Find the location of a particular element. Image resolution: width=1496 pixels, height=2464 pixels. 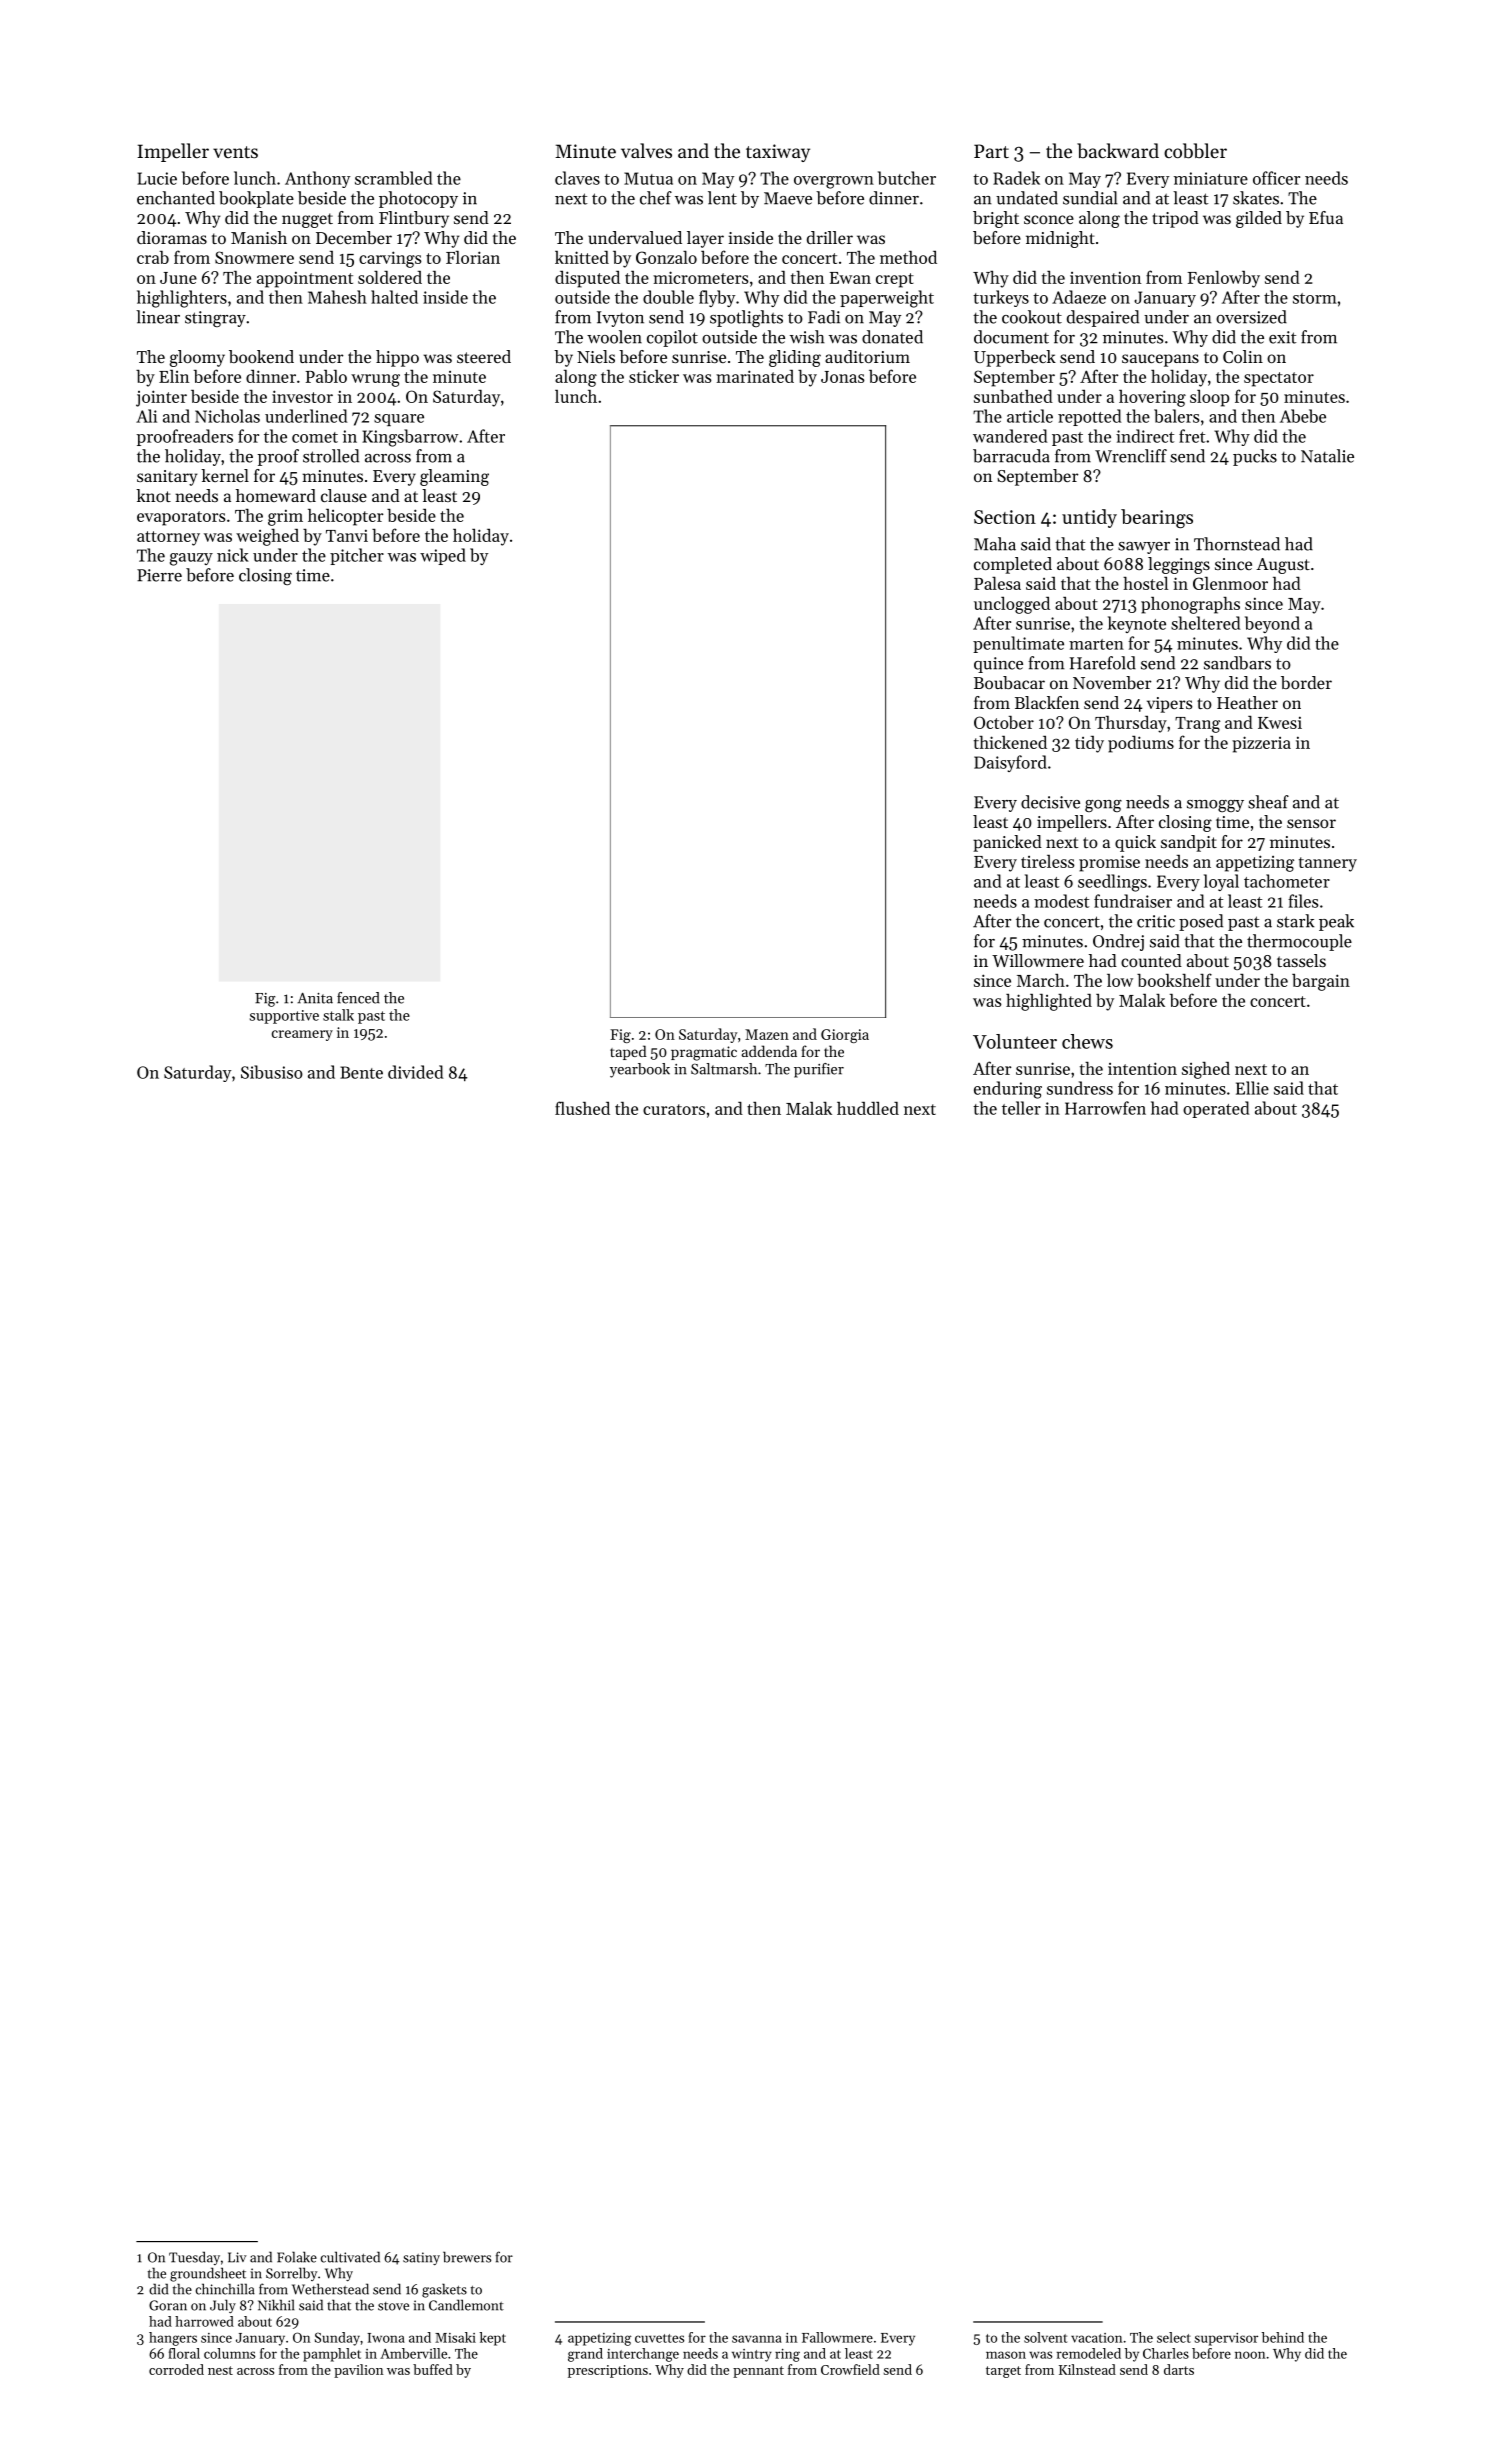

cuvettes is located at coordinates (659, 2338).
